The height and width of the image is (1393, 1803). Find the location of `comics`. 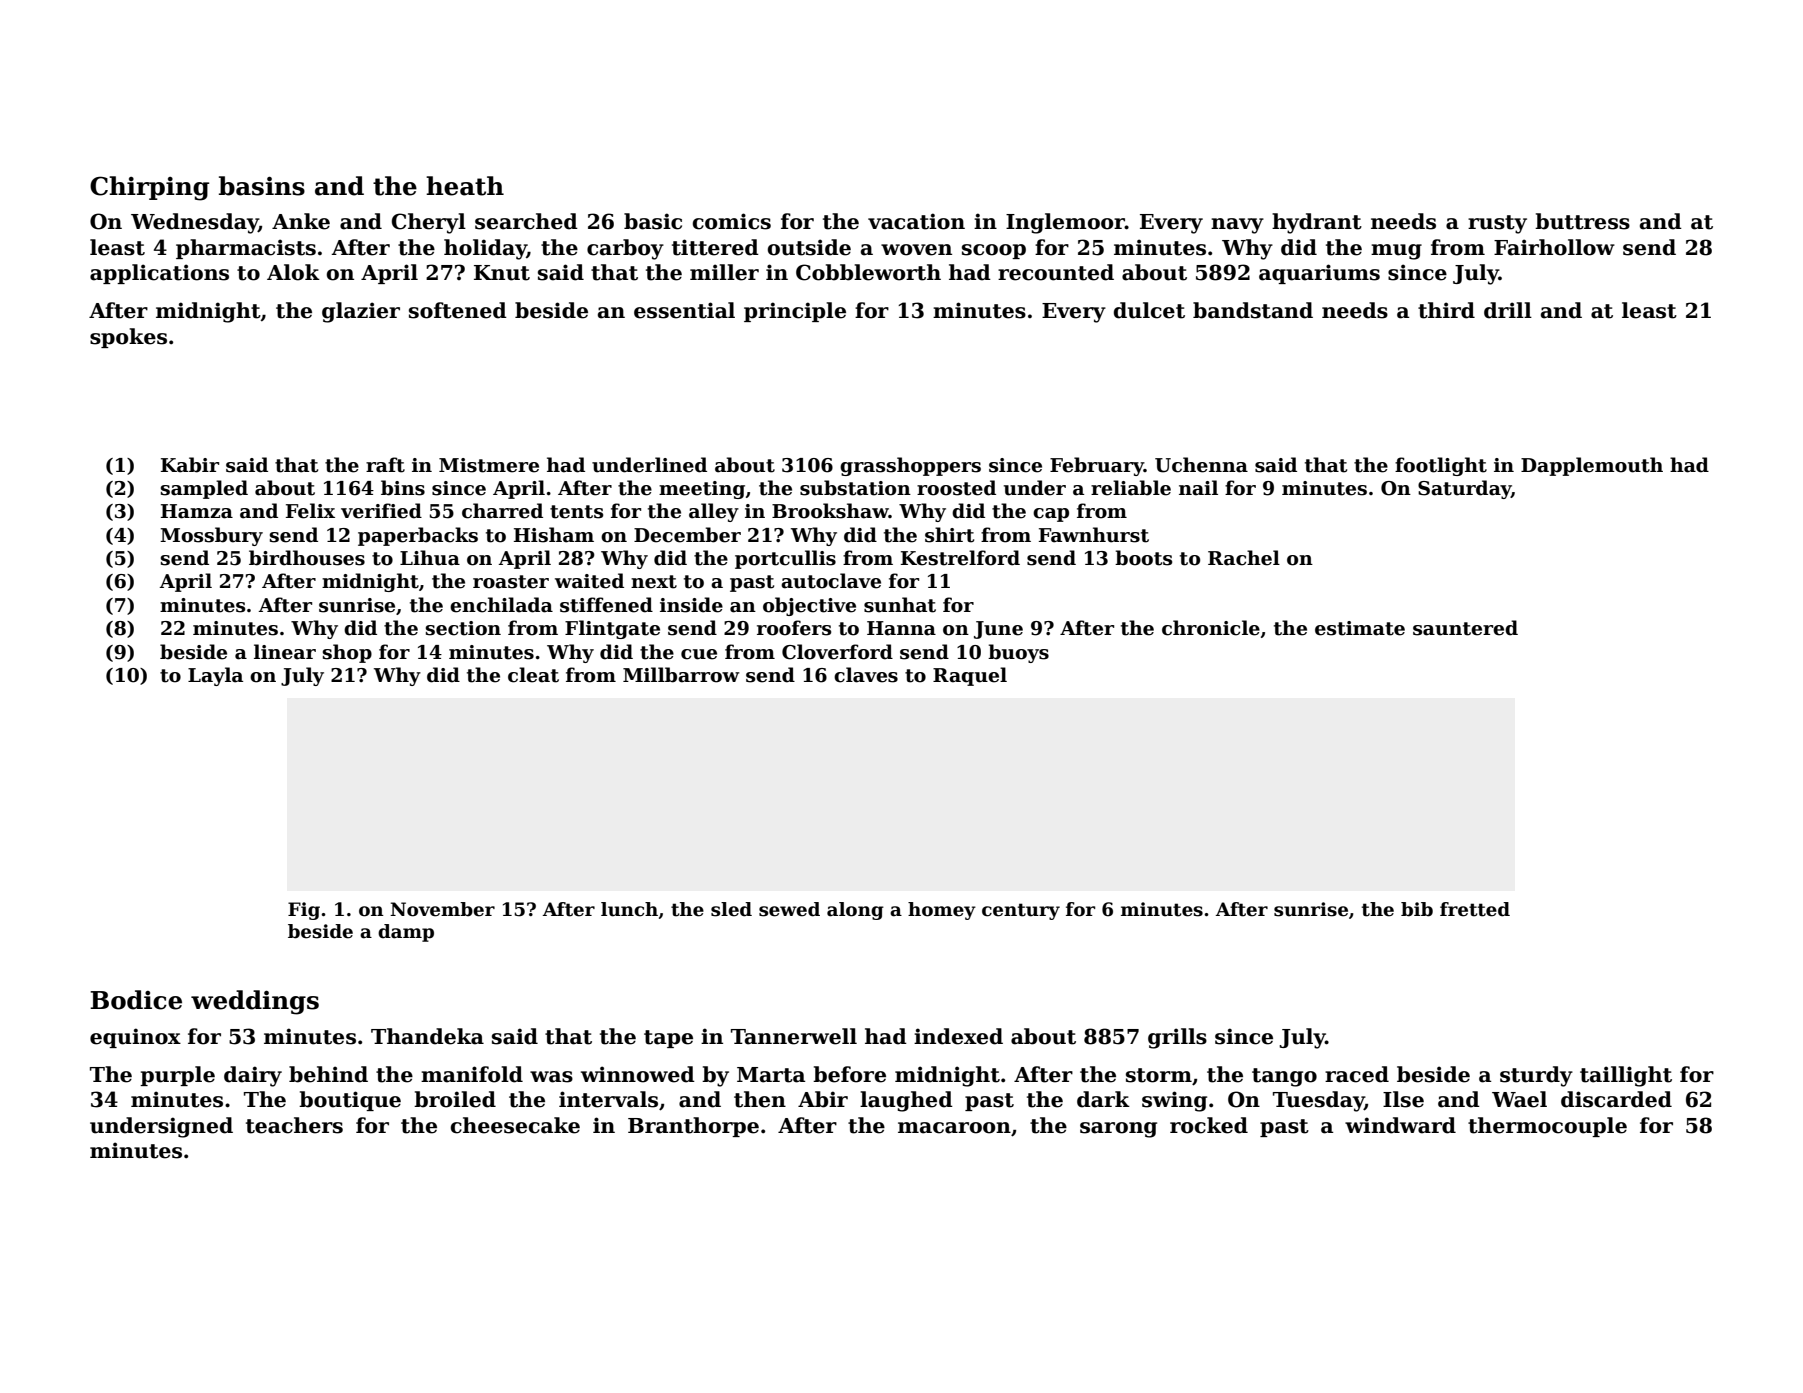

comics is located at coordinates (732, 221).
